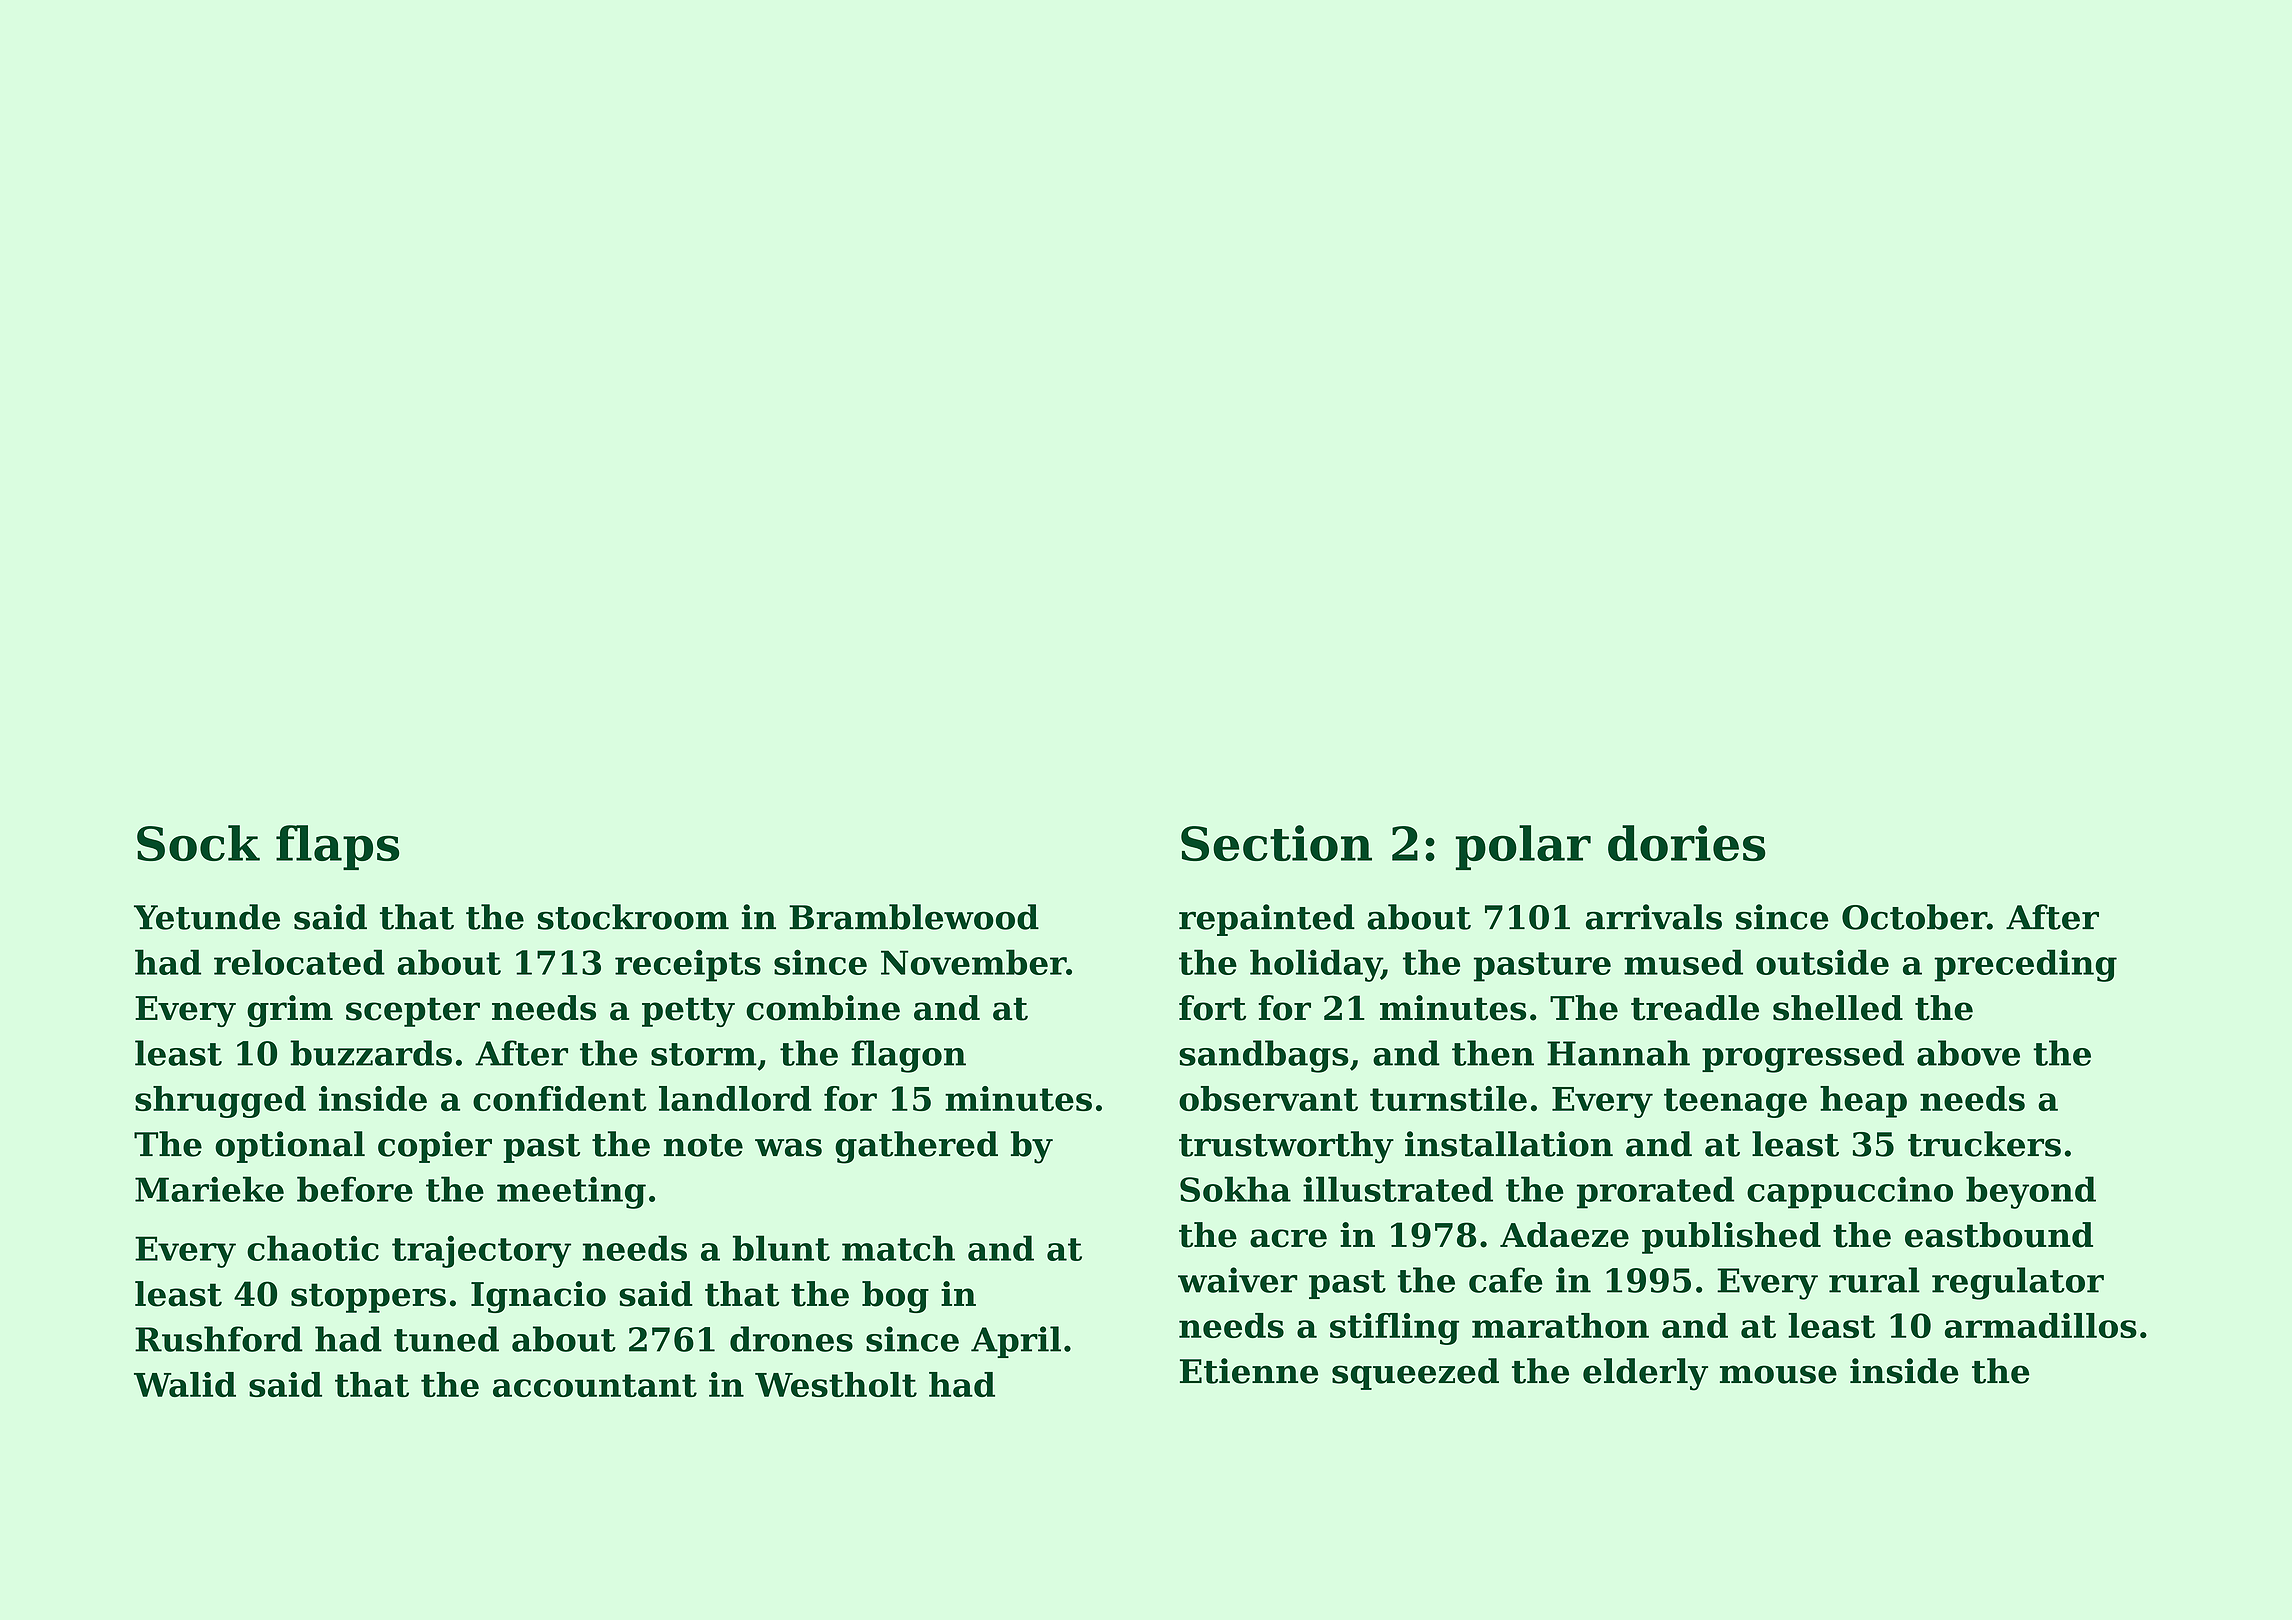 The height and width of the image is (1620, 2292). Describe the element at coordinates (1276, 843) in the image. I see `Section` at that location.
